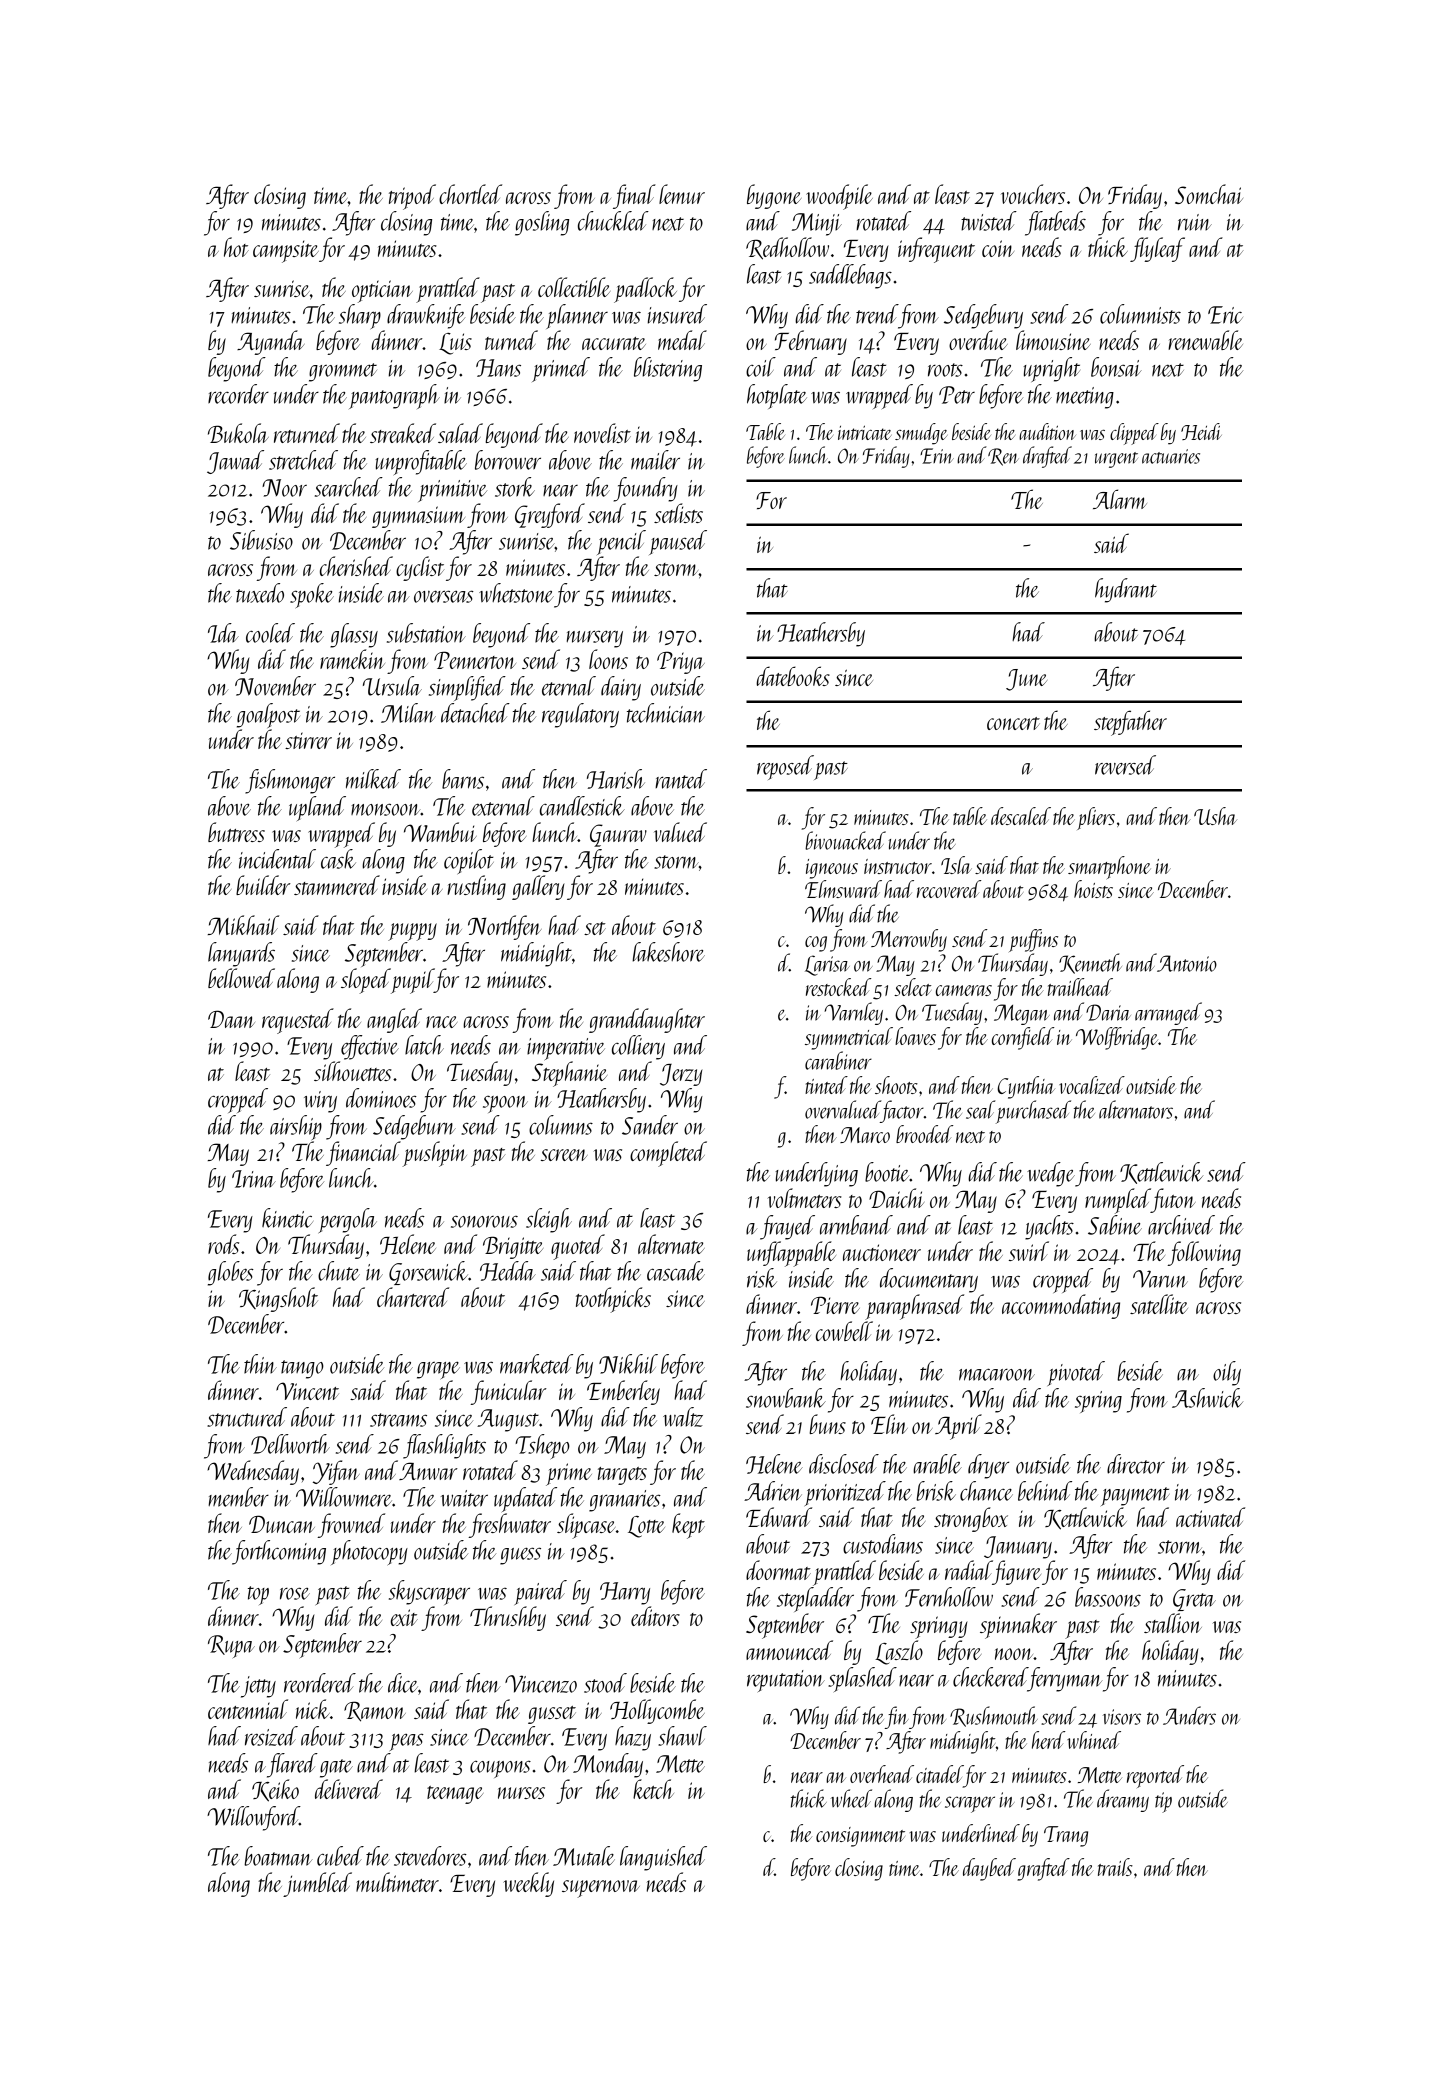  What do you see at coordinates (786, 1681) in the screenshot?
I see `reputation` at bounding box center [786, 1681].
